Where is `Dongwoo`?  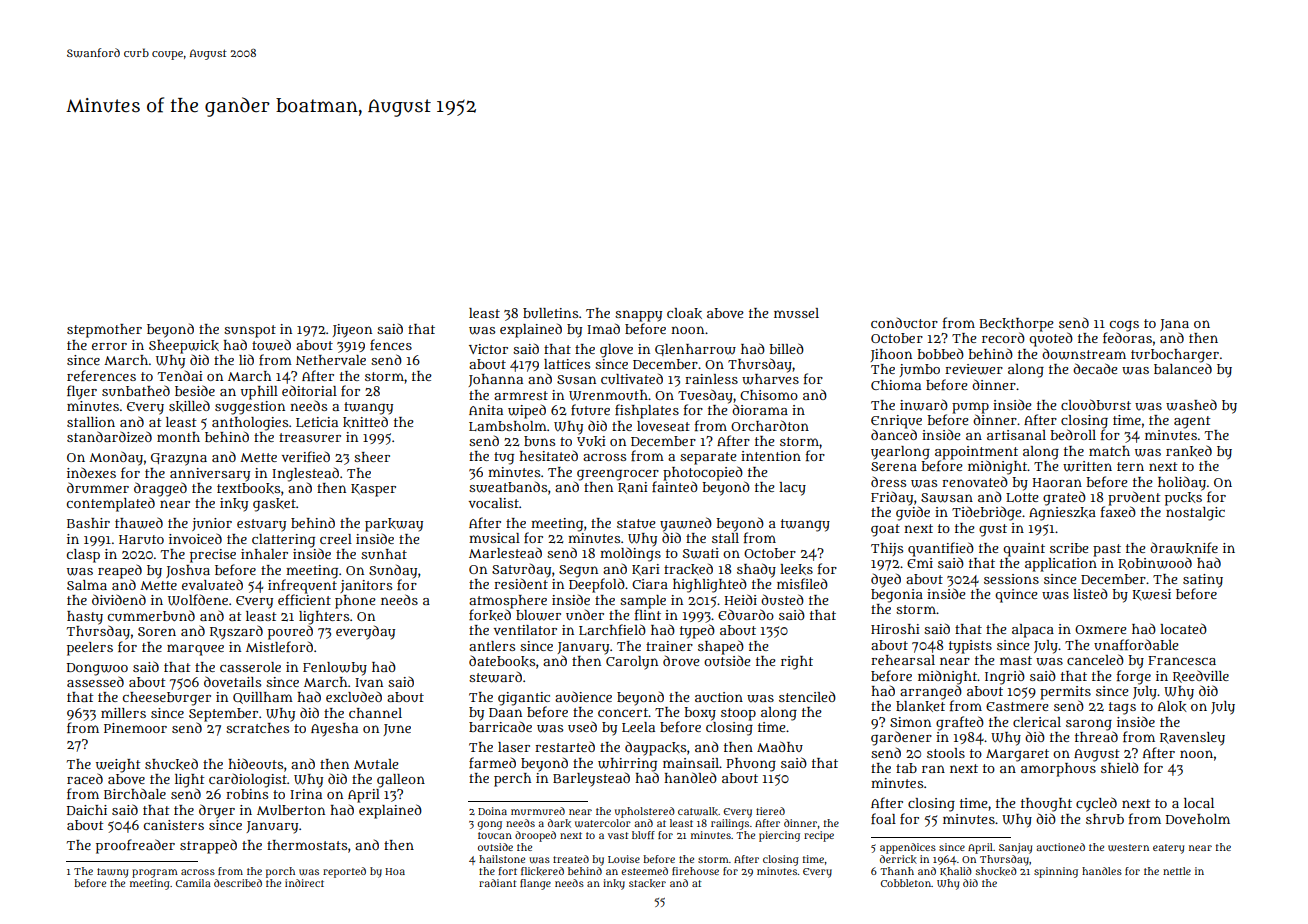
Dongwoo is located at coordinates (97, 669).
